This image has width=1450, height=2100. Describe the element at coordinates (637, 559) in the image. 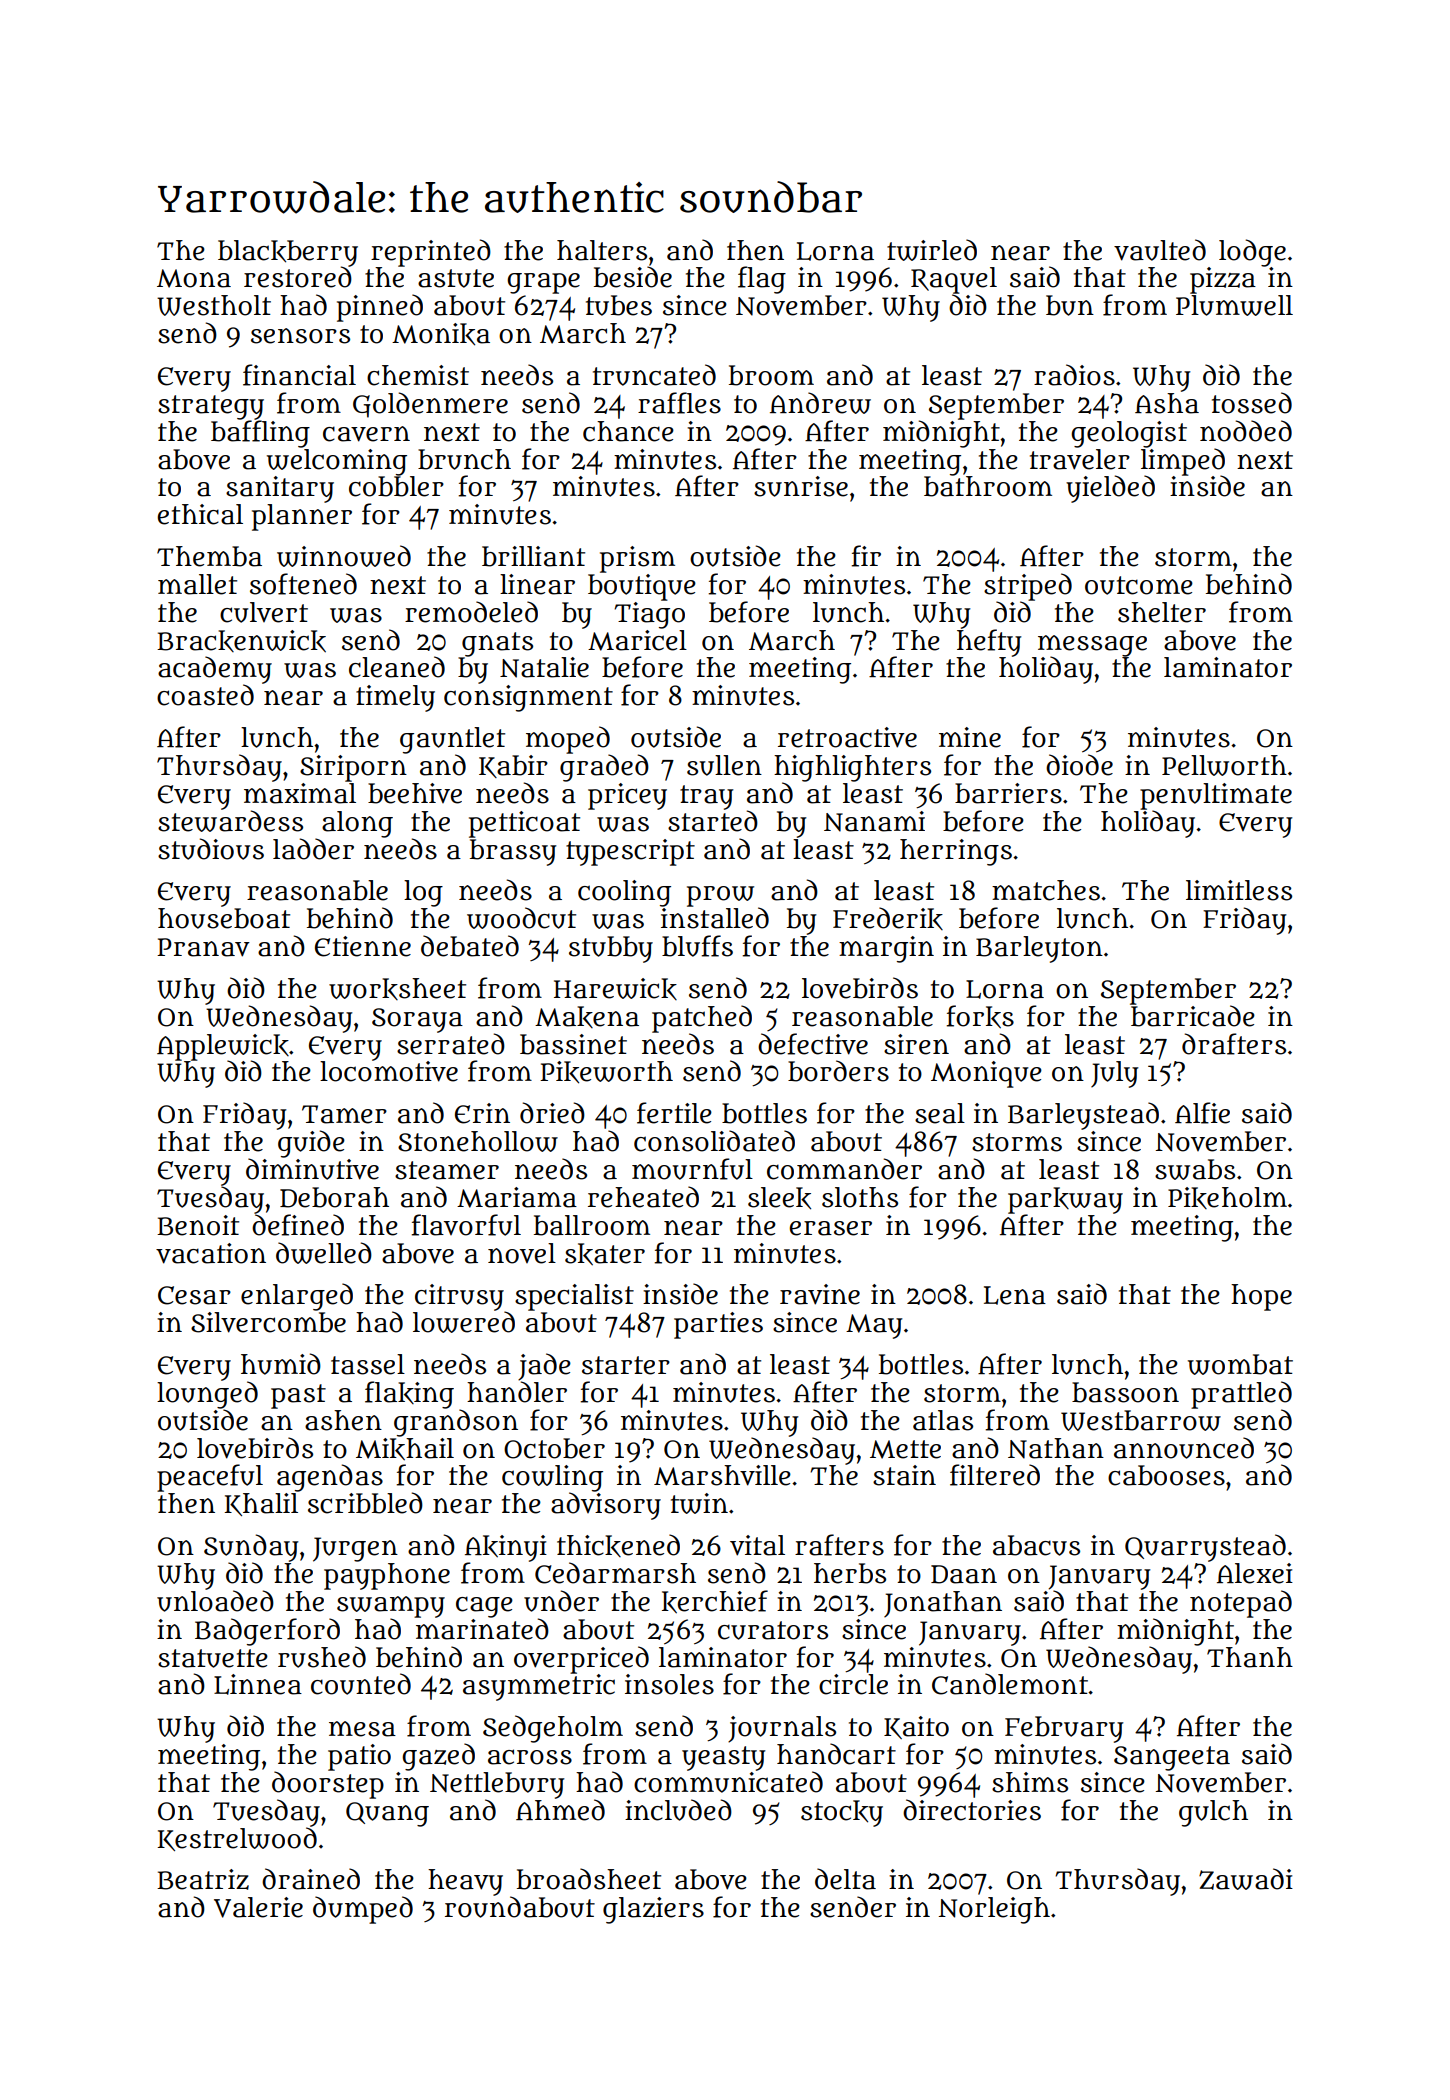

I see `prism` at that location.
